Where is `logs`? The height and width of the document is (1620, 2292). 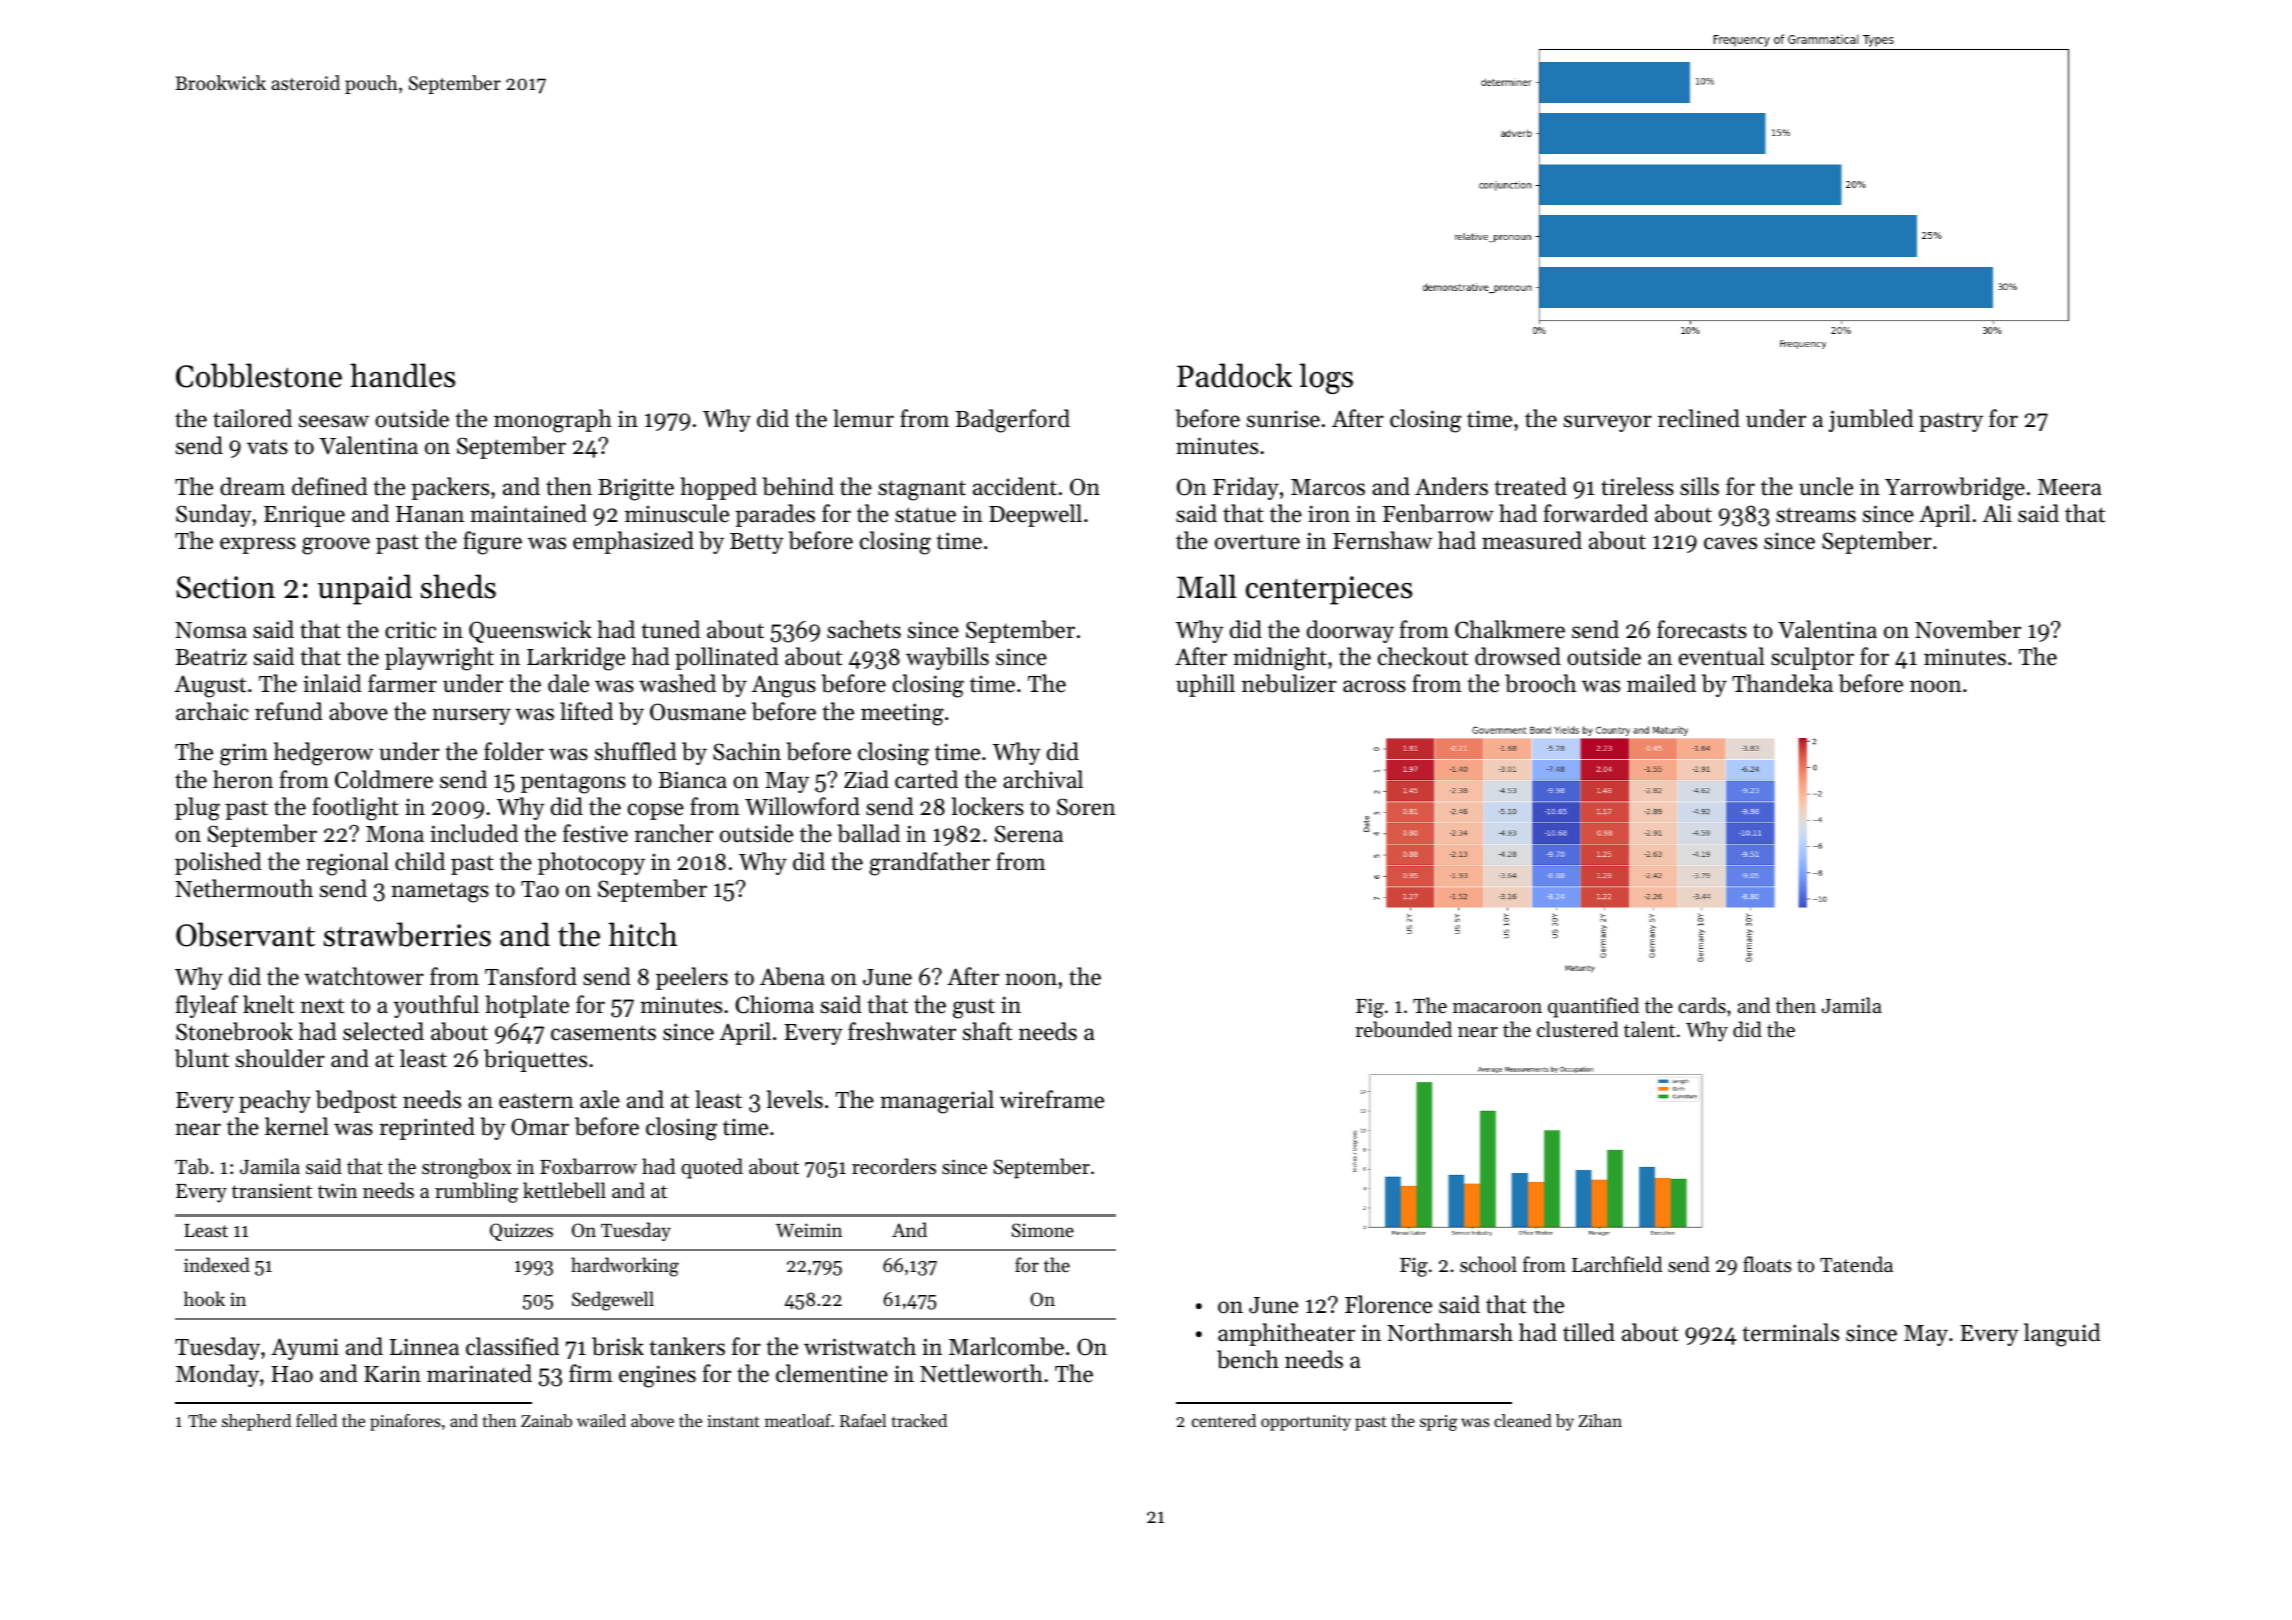
logs is located at coordinates (1326, 378).
